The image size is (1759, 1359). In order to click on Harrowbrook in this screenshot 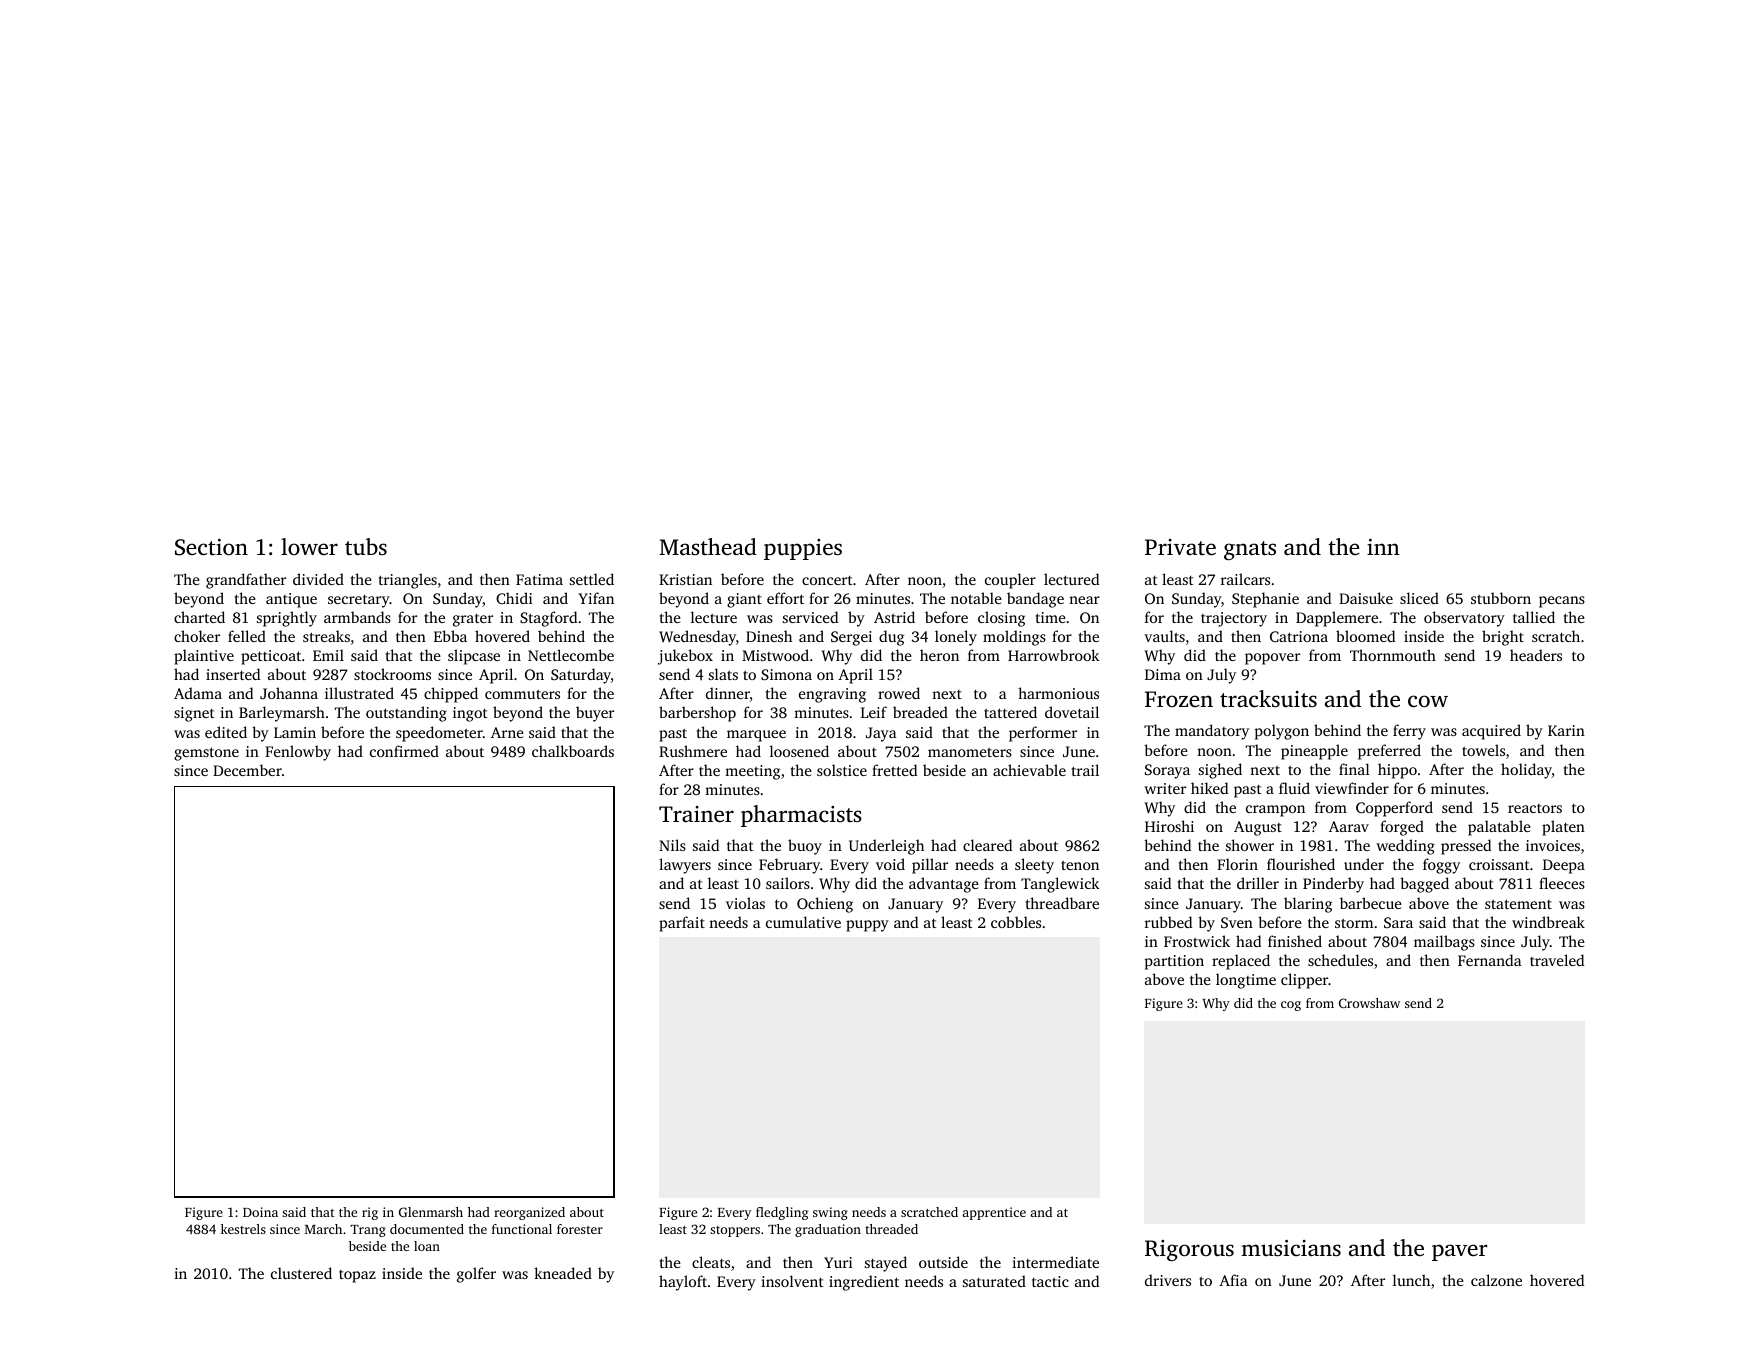, I will do `click(1054, 655)`.
